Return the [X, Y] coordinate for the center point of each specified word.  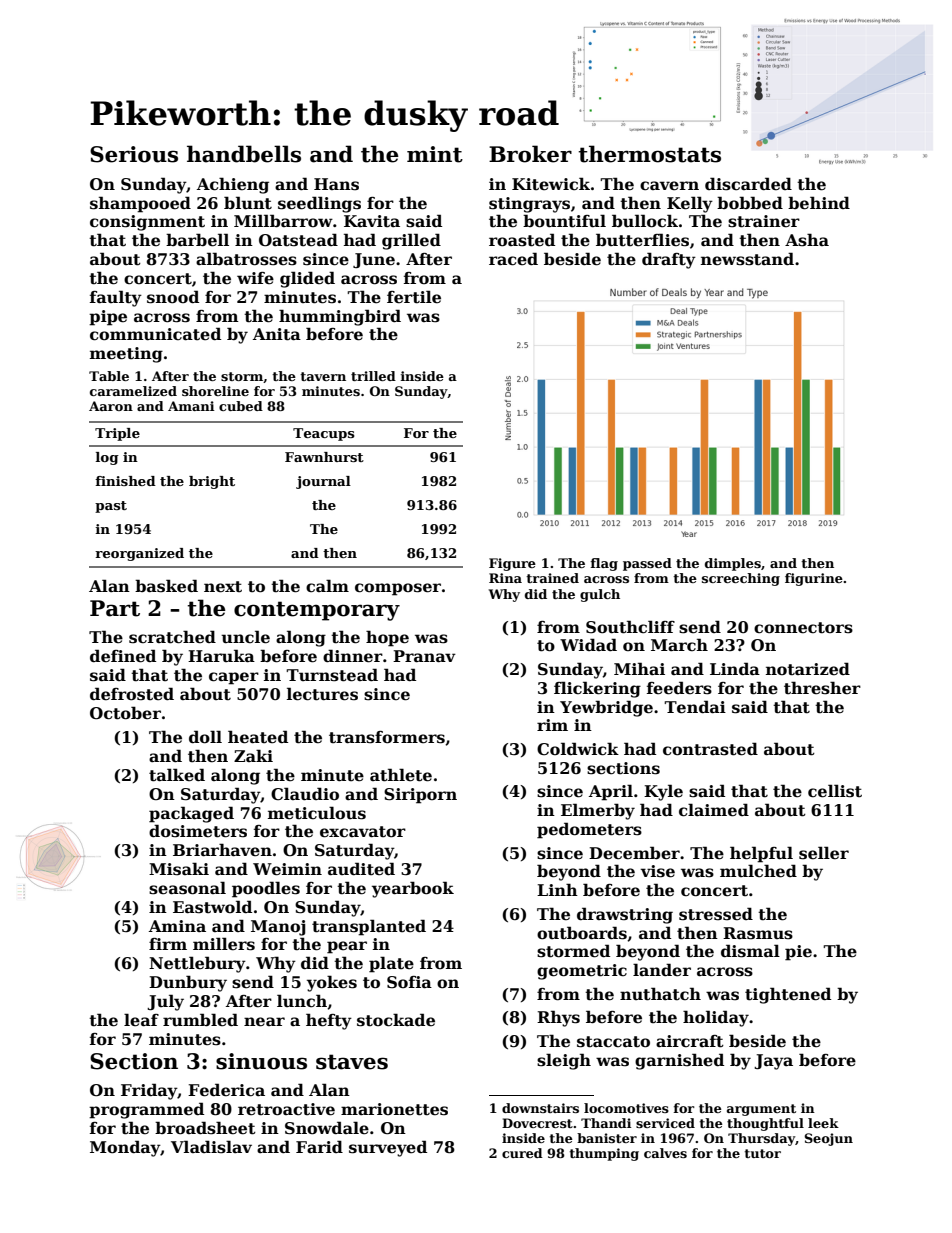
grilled [411, 241]
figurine [814, 579]
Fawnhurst [324, 457]
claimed [714, 810]
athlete [401, 775]
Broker [530, 154]
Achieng [233, 185]
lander [662, 970]
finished [125, 481]
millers [224, 944]
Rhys [558, 1018]
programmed [146, 1110]
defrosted [132, 694]
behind [819, 203]
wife [255, 278]
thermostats [650, 154]
